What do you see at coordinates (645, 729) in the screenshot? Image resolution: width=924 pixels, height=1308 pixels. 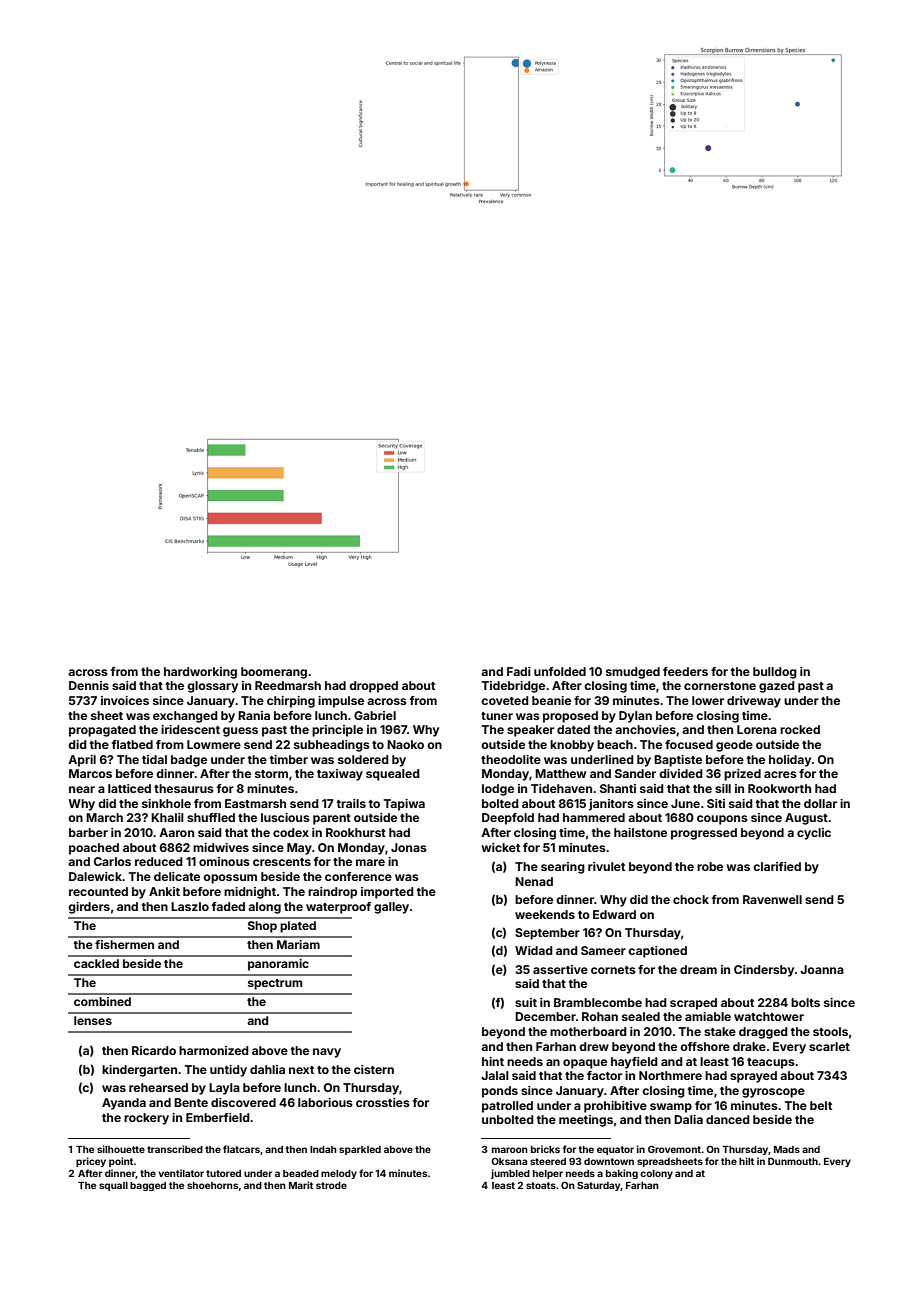 I see `anchovies` at bounding box center [645, 729].
